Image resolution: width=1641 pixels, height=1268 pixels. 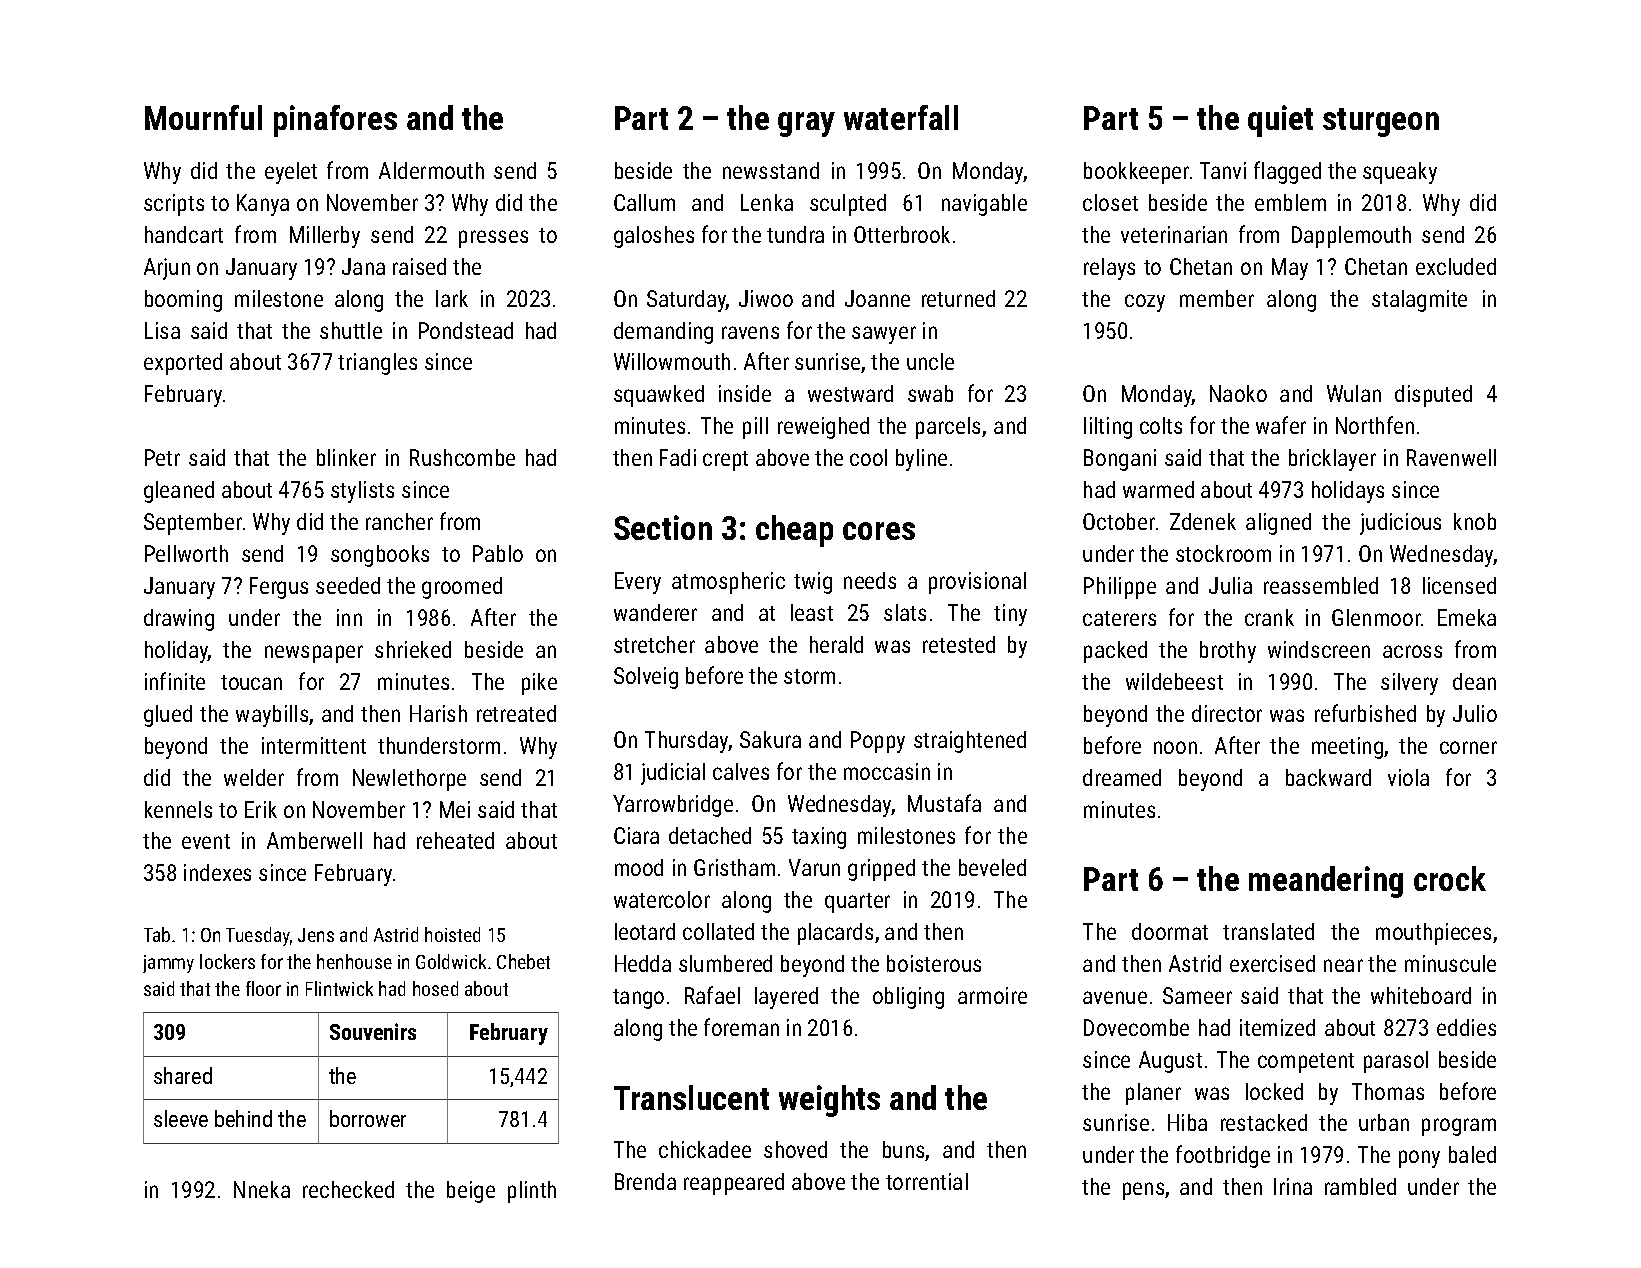 What do you see at coordinates (203, 117) in the screenshot?
I see `Mournful` at bounding box center [203, 117].
